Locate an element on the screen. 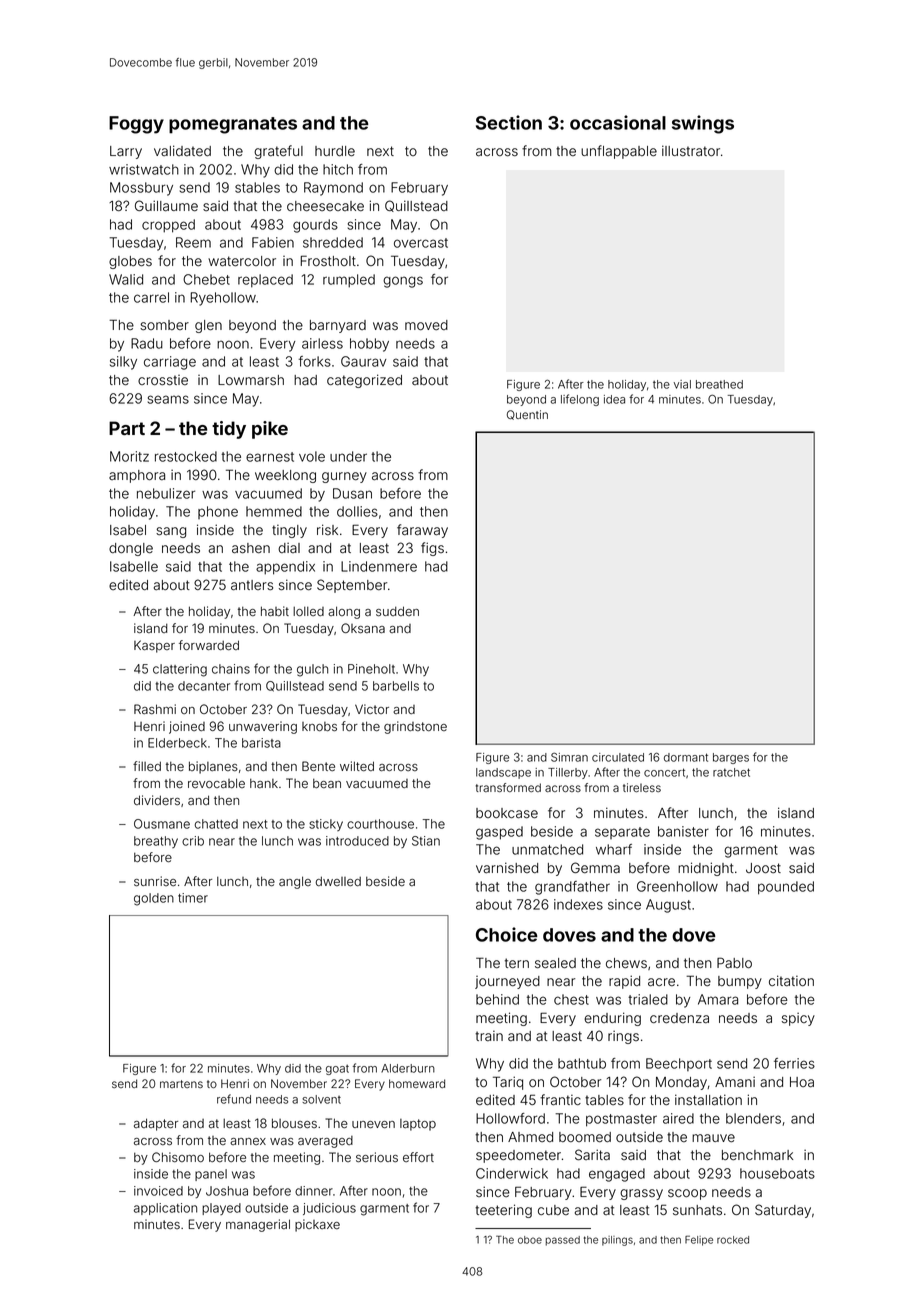  Foggy is located at coordinates (136, 125).
